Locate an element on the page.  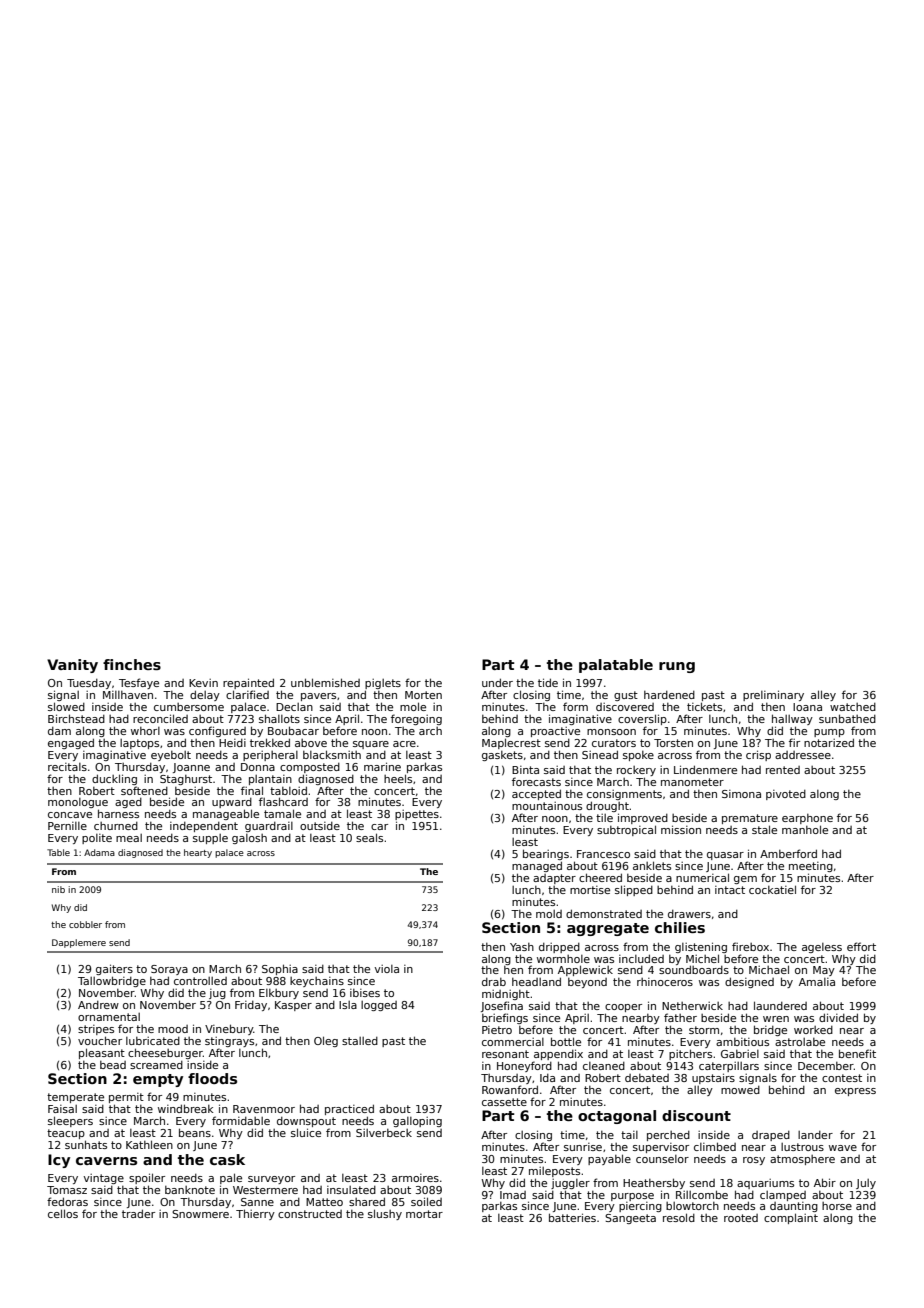
Vanity is located at coordinates (72, 666).
